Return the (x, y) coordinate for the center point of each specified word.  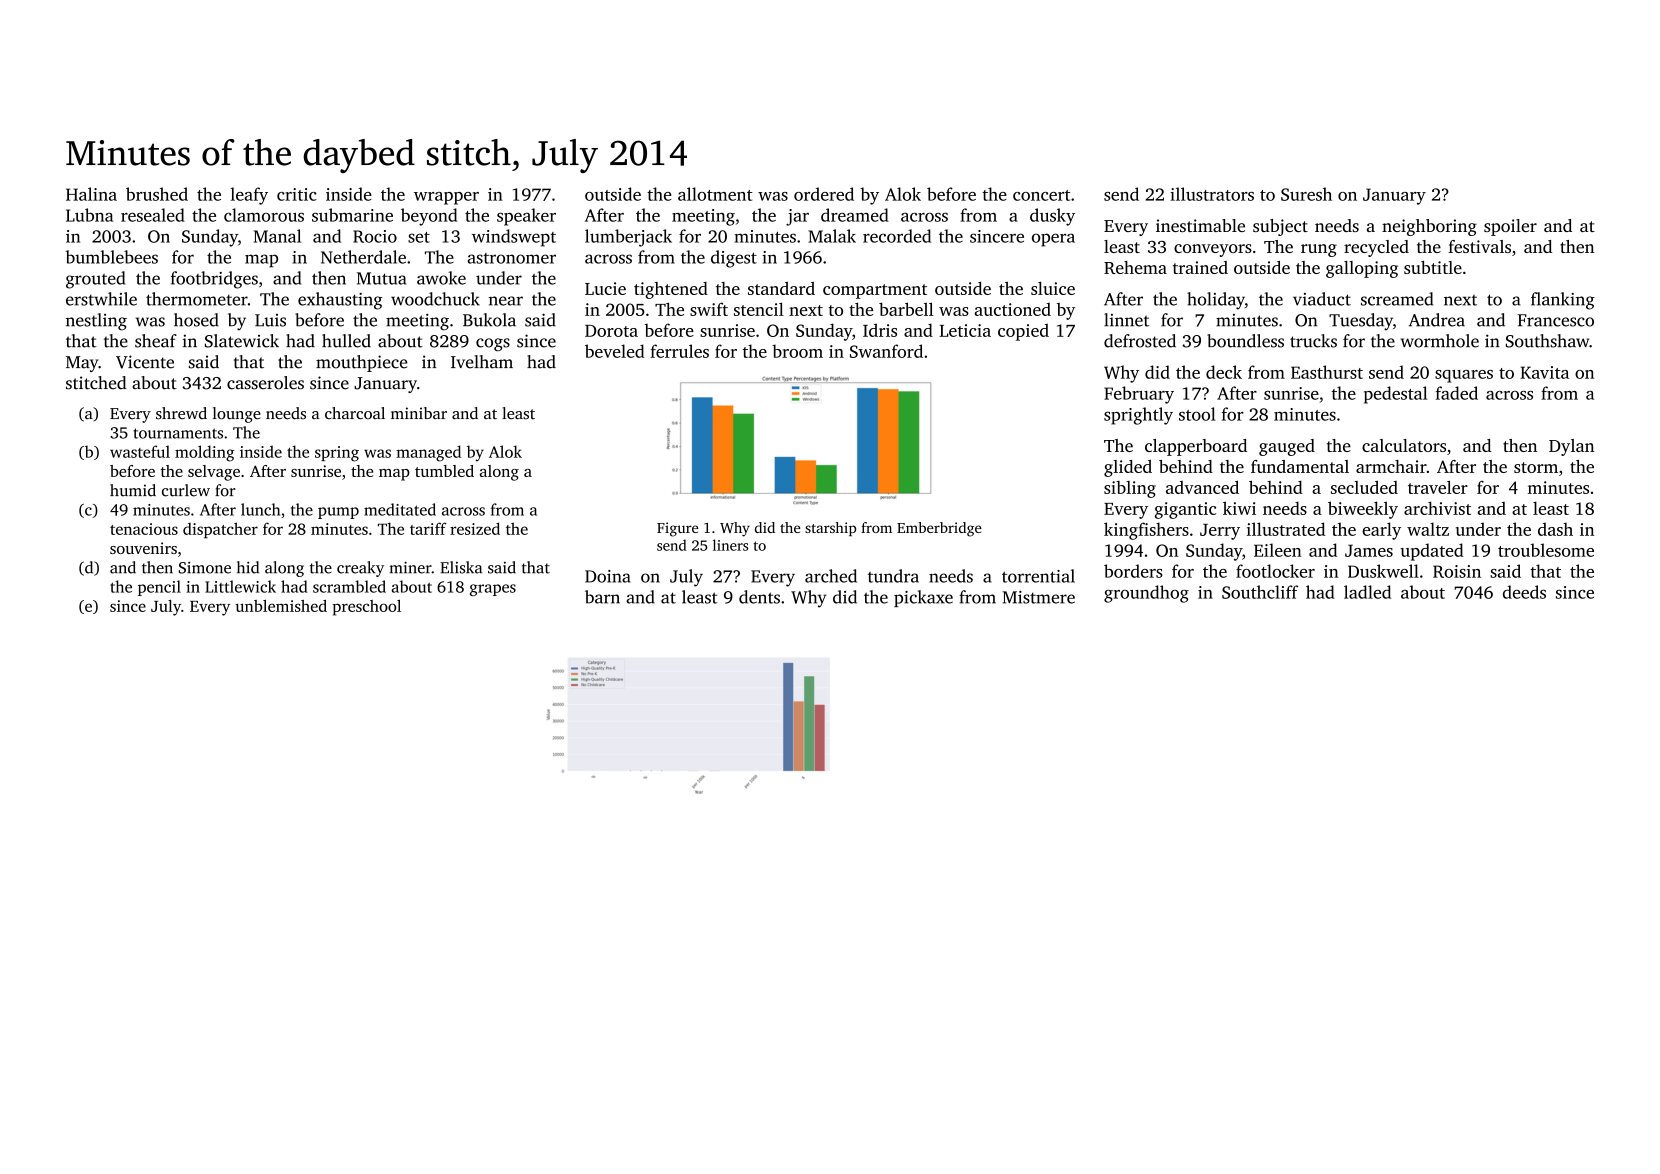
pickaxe (923, 598)
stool (1197, 414)
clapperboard (1196, 447)
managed (428, 453)
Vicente (145, 362)
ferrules (679, 351)
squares (1464, 376)
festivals (1479, 246)
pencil (159, 588)
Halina (91, 194)
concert (1041, 195)
